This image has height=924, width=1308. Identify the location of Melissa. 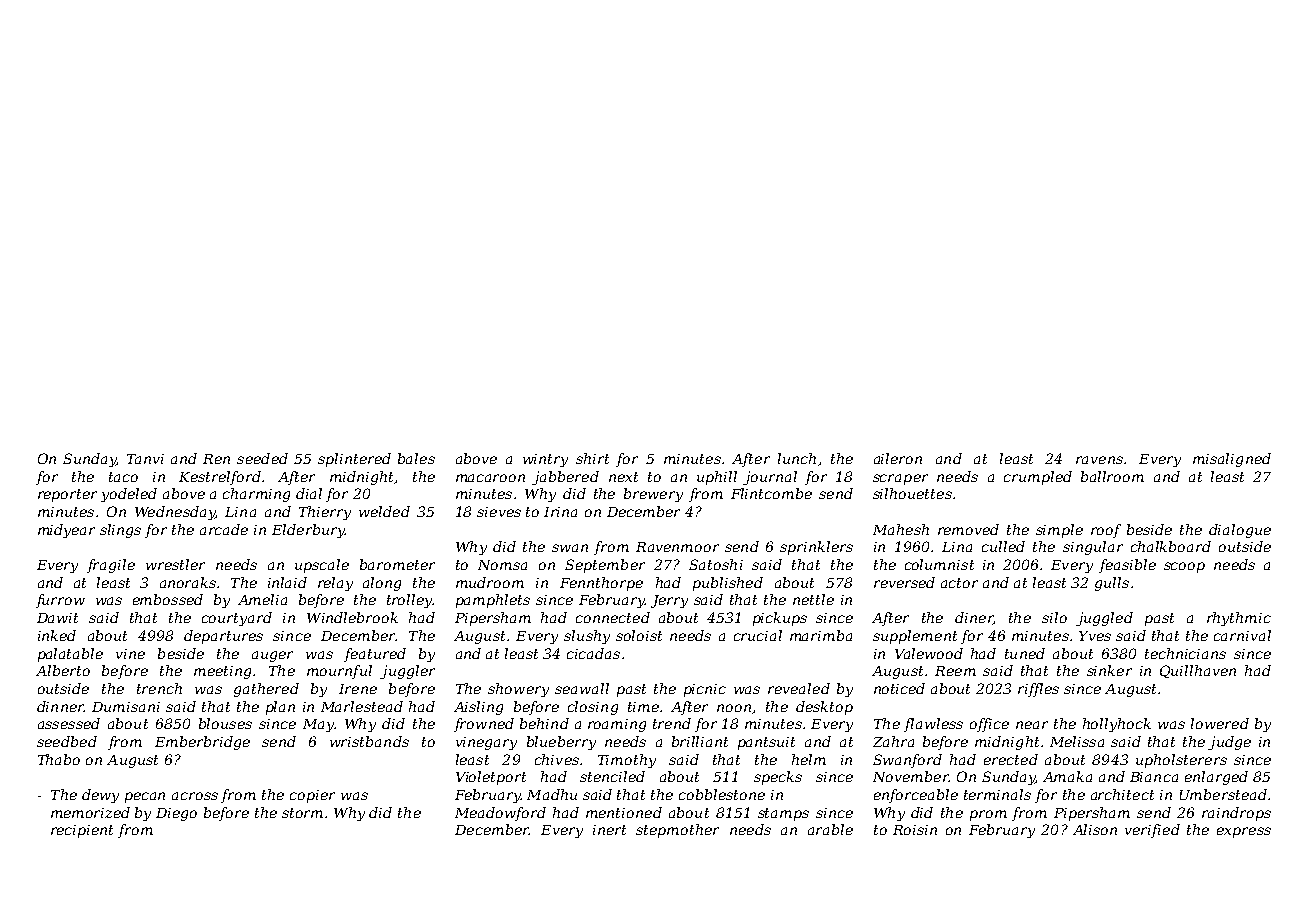
(1077, 741).
